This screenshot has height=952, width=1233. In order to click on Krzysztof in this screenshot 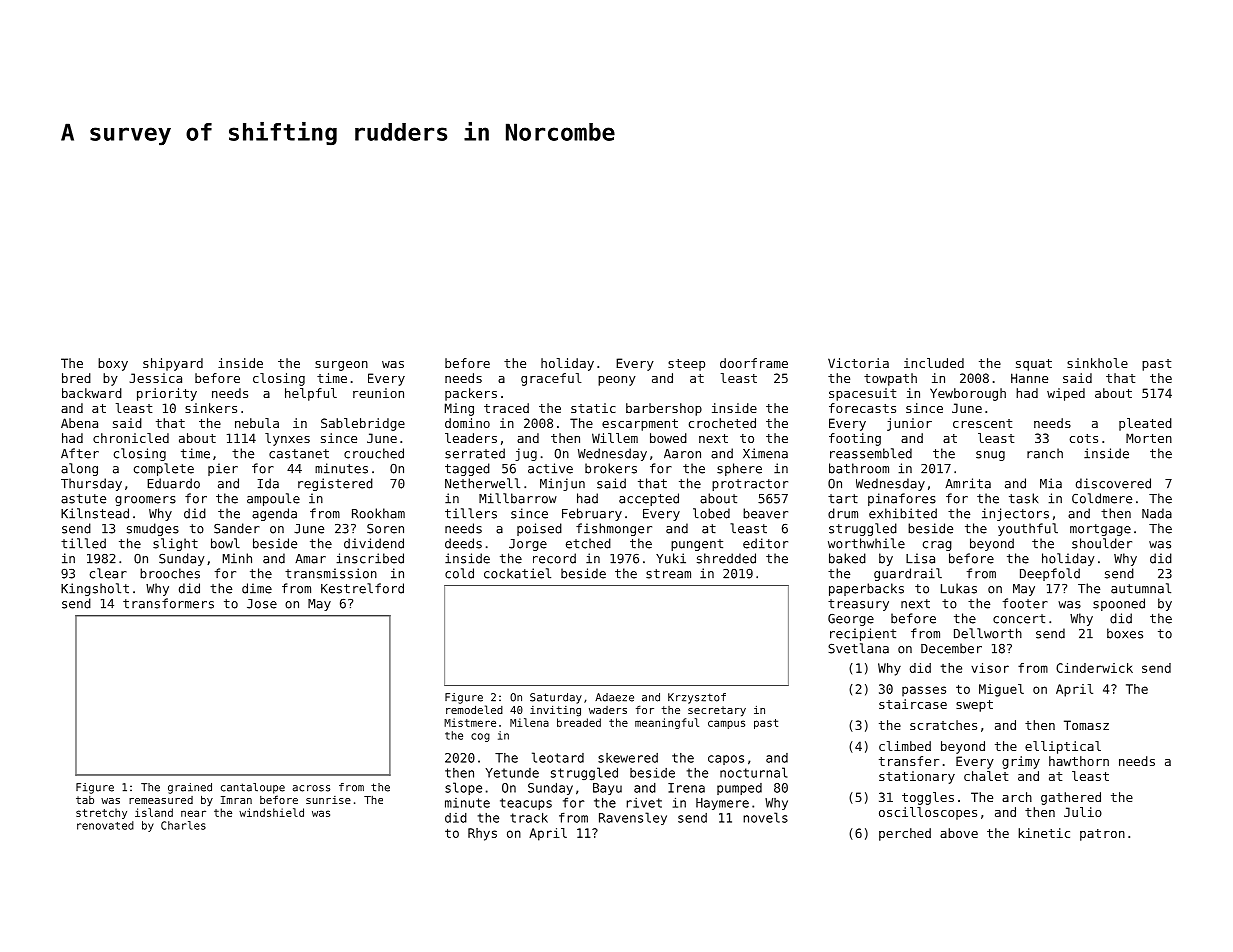, I will do `click(697, 698)`.
